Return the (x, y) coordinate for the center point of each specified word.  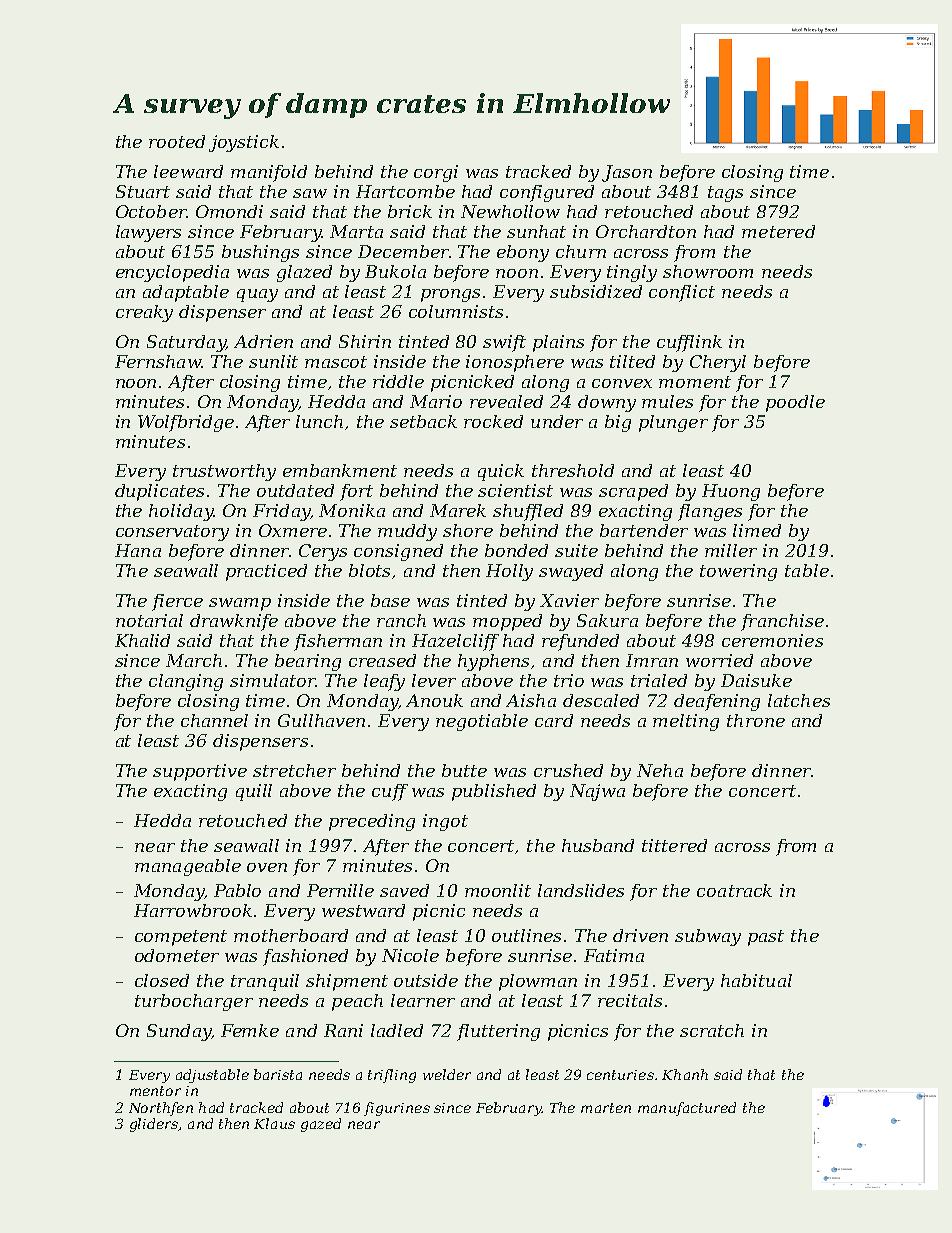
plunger (673, 423)
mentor (155, 1091)
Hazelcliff (455, 642)
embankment (340, 470)
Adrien (263, 341)
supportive (200, 772)
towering (738, 572)
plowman (538, 982)
